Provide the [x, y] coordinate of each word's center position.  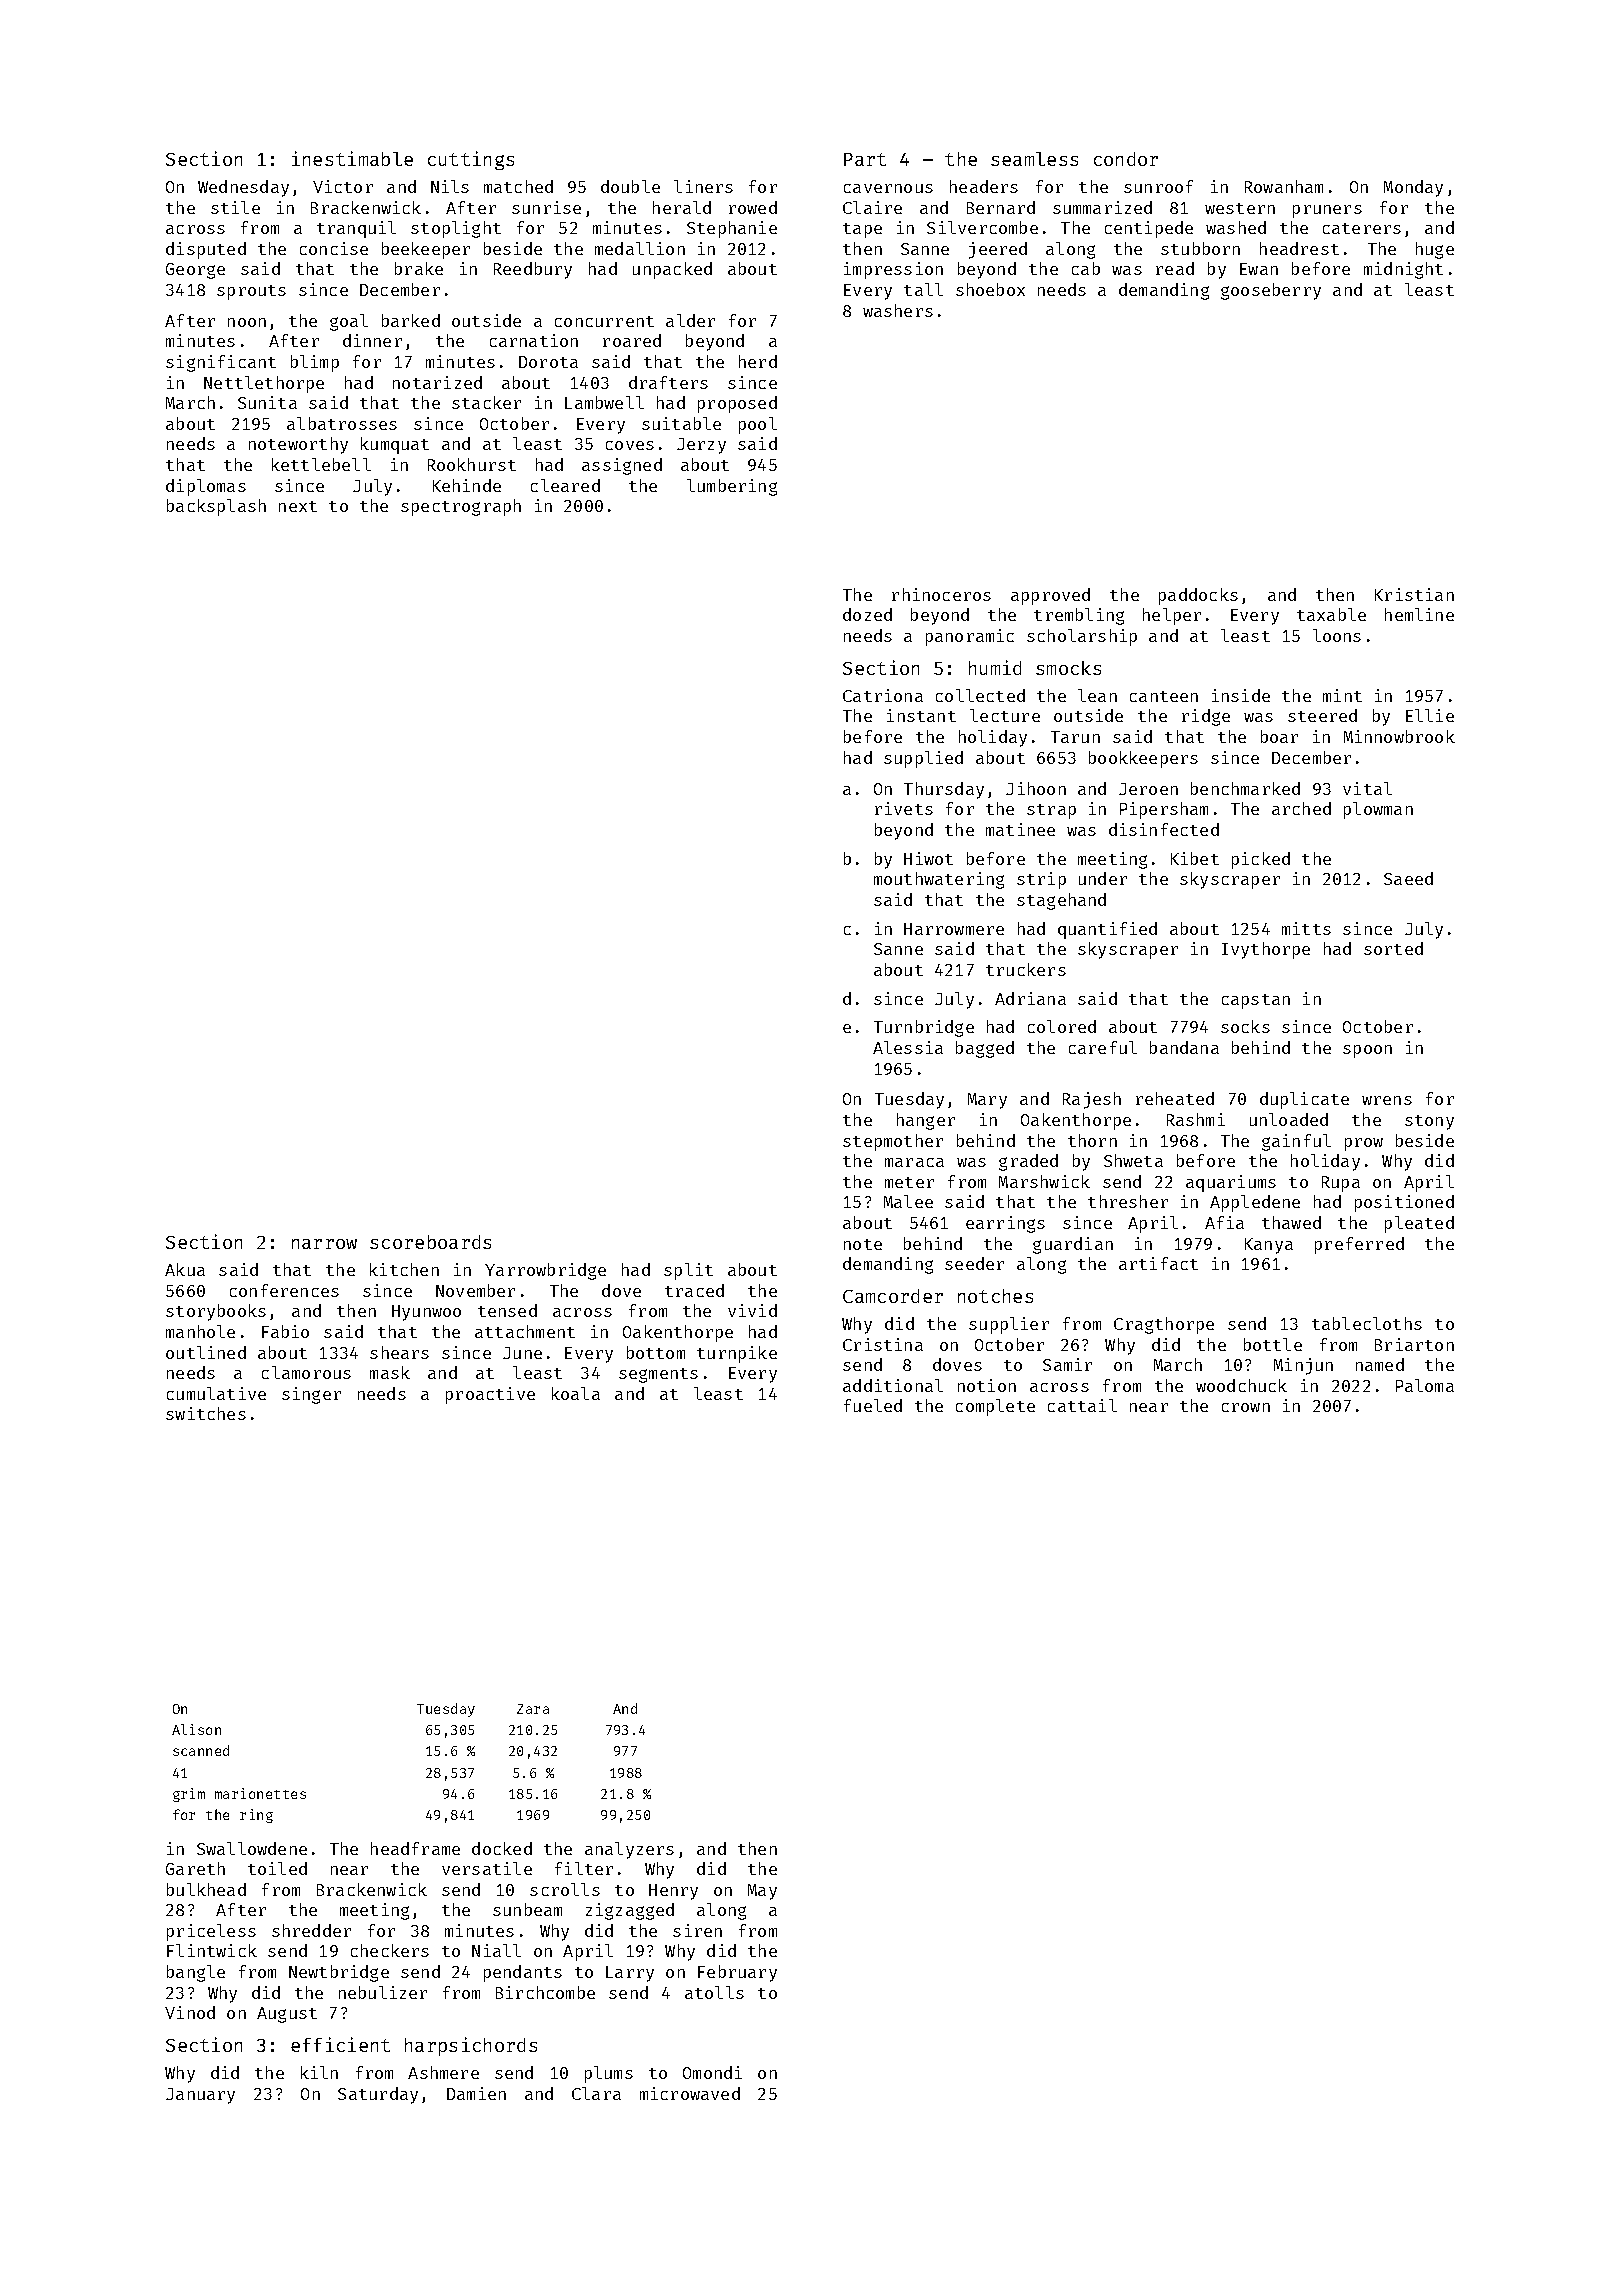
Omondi [712, 2072]
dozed [867, 614]
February [737, 1973]
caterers [1362, 228]
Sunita [267, 402]
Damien [476, 2093]
